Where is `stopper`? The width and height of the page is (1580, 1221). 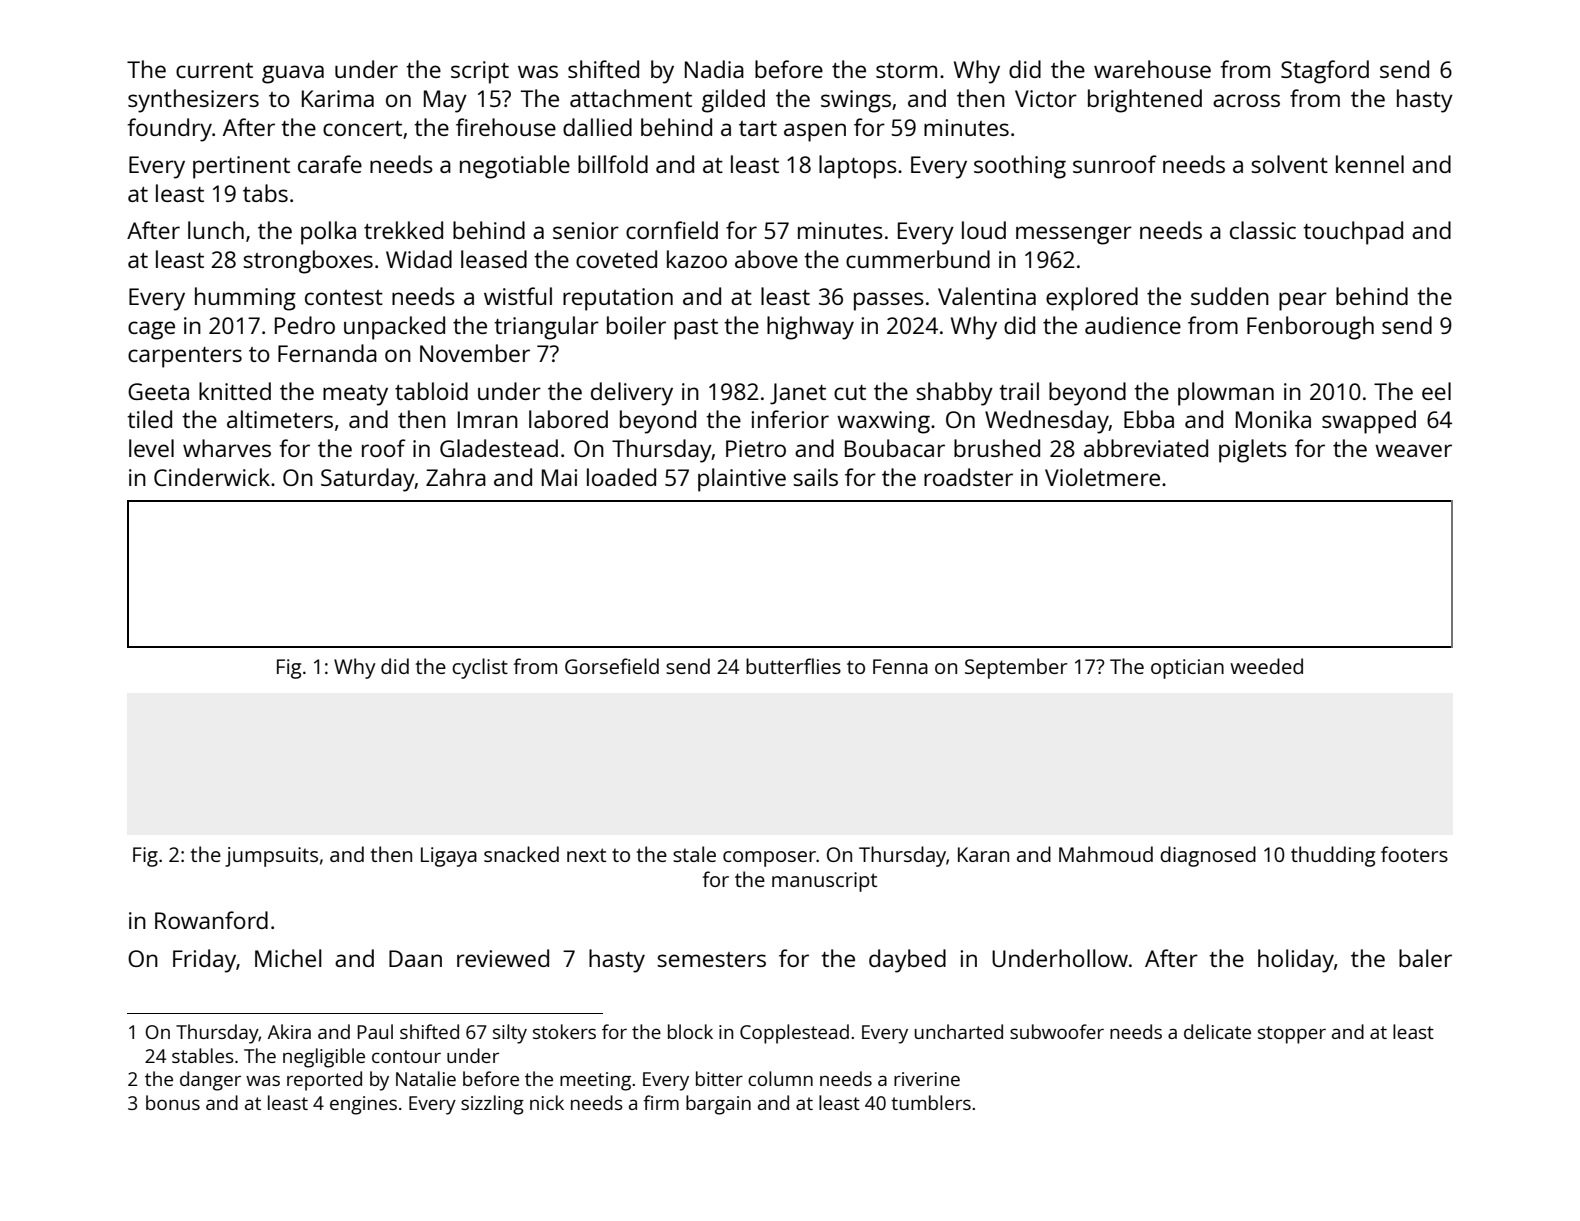 stopper is located at coordinates (1292, 1035).
